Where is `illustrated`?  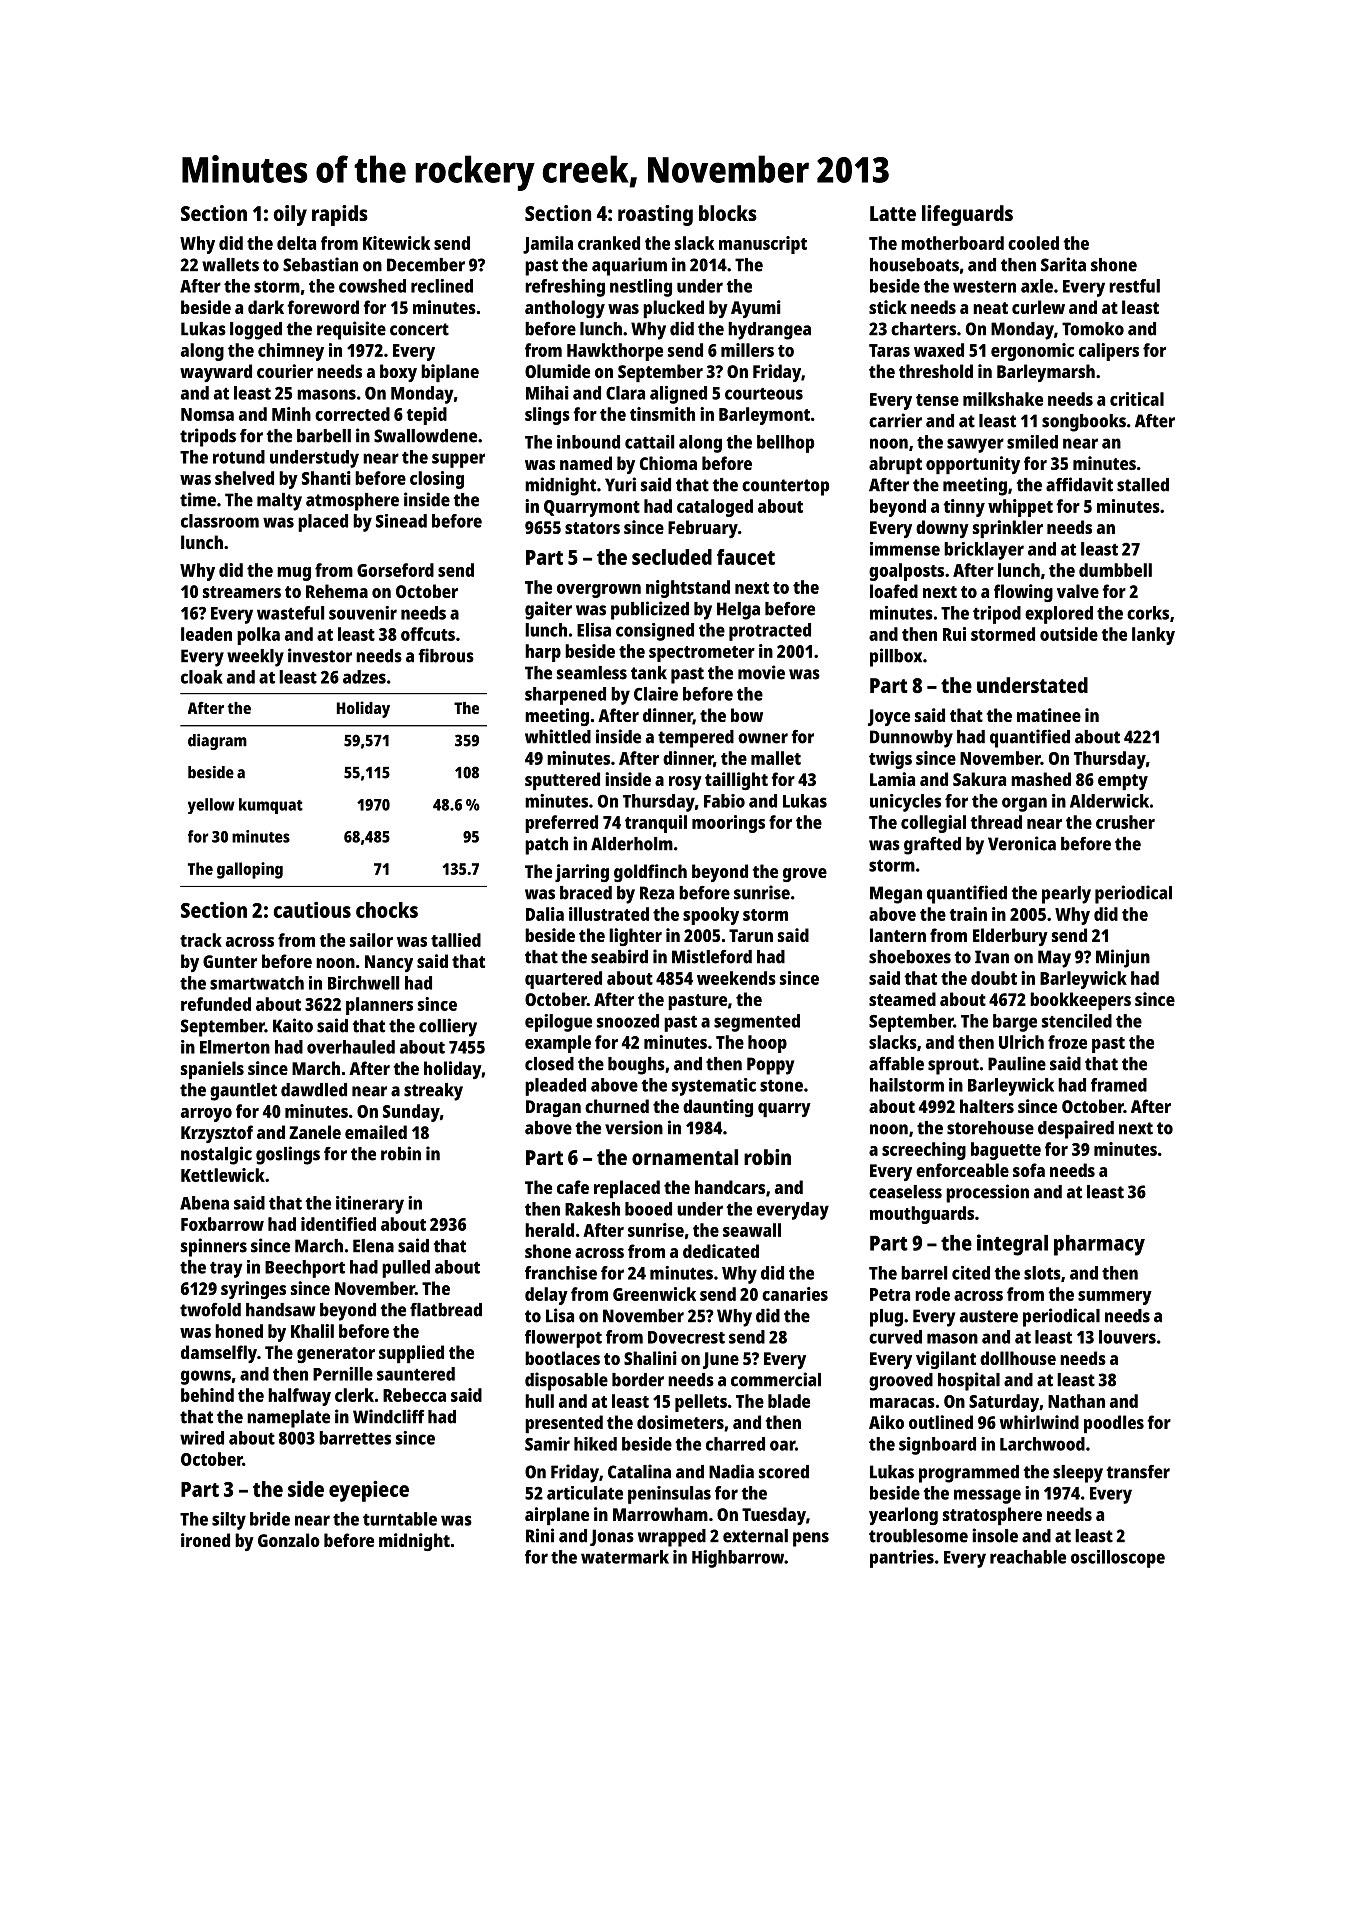
illustrated is located at coordinates (609, 914).
